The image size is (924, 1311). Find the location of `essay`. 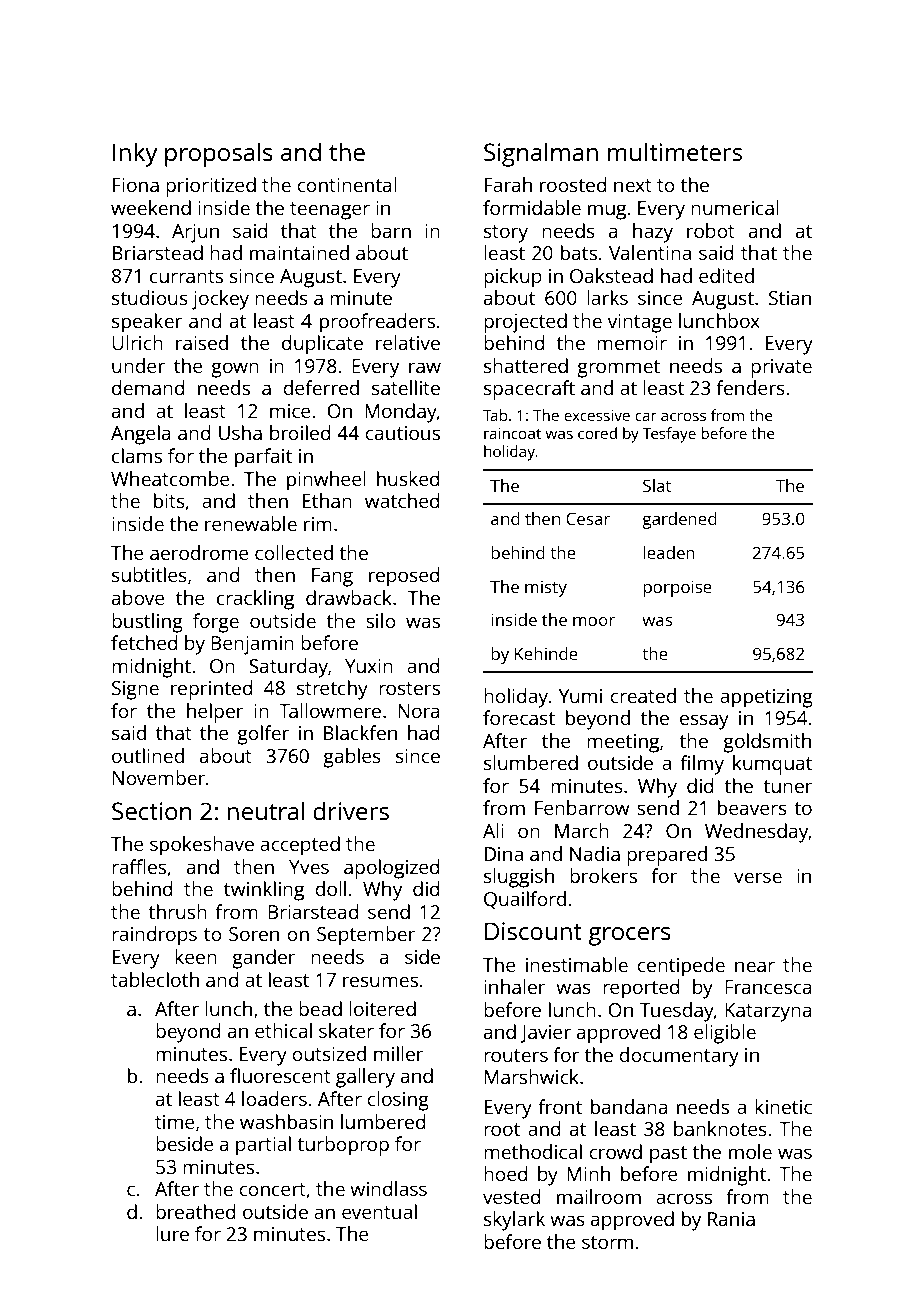

essay is located at coordinates (704, 722).
